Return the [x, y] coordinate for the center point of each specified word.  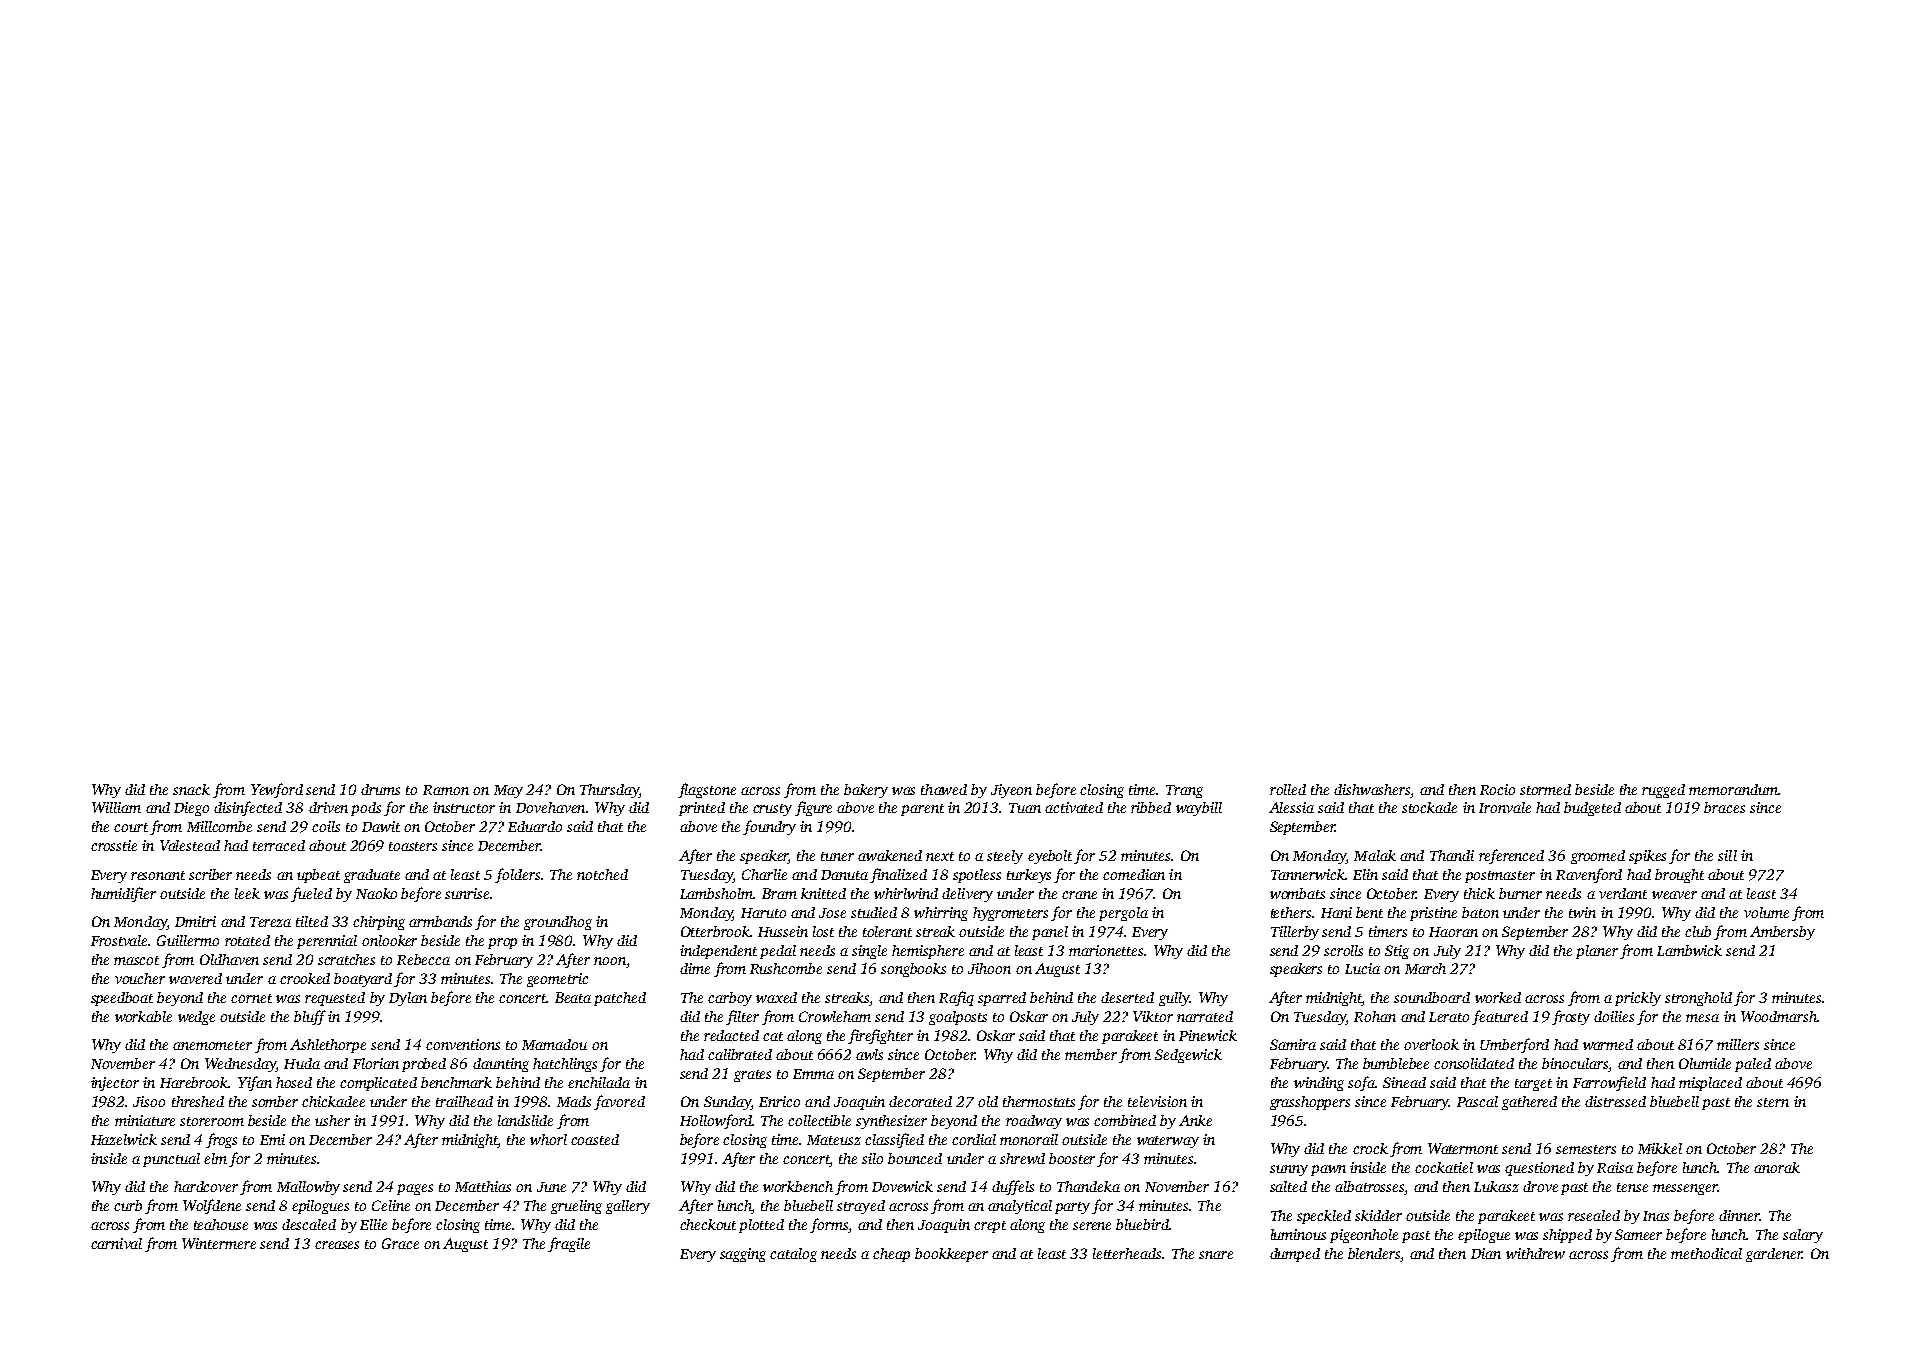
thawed [944, 789]
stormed [1545, 789]
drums [380, 789]
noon [610, 961]
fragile [569, 1244]
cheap [891, 1255]
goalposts [958, 1018]
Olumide [1705, 1063]
